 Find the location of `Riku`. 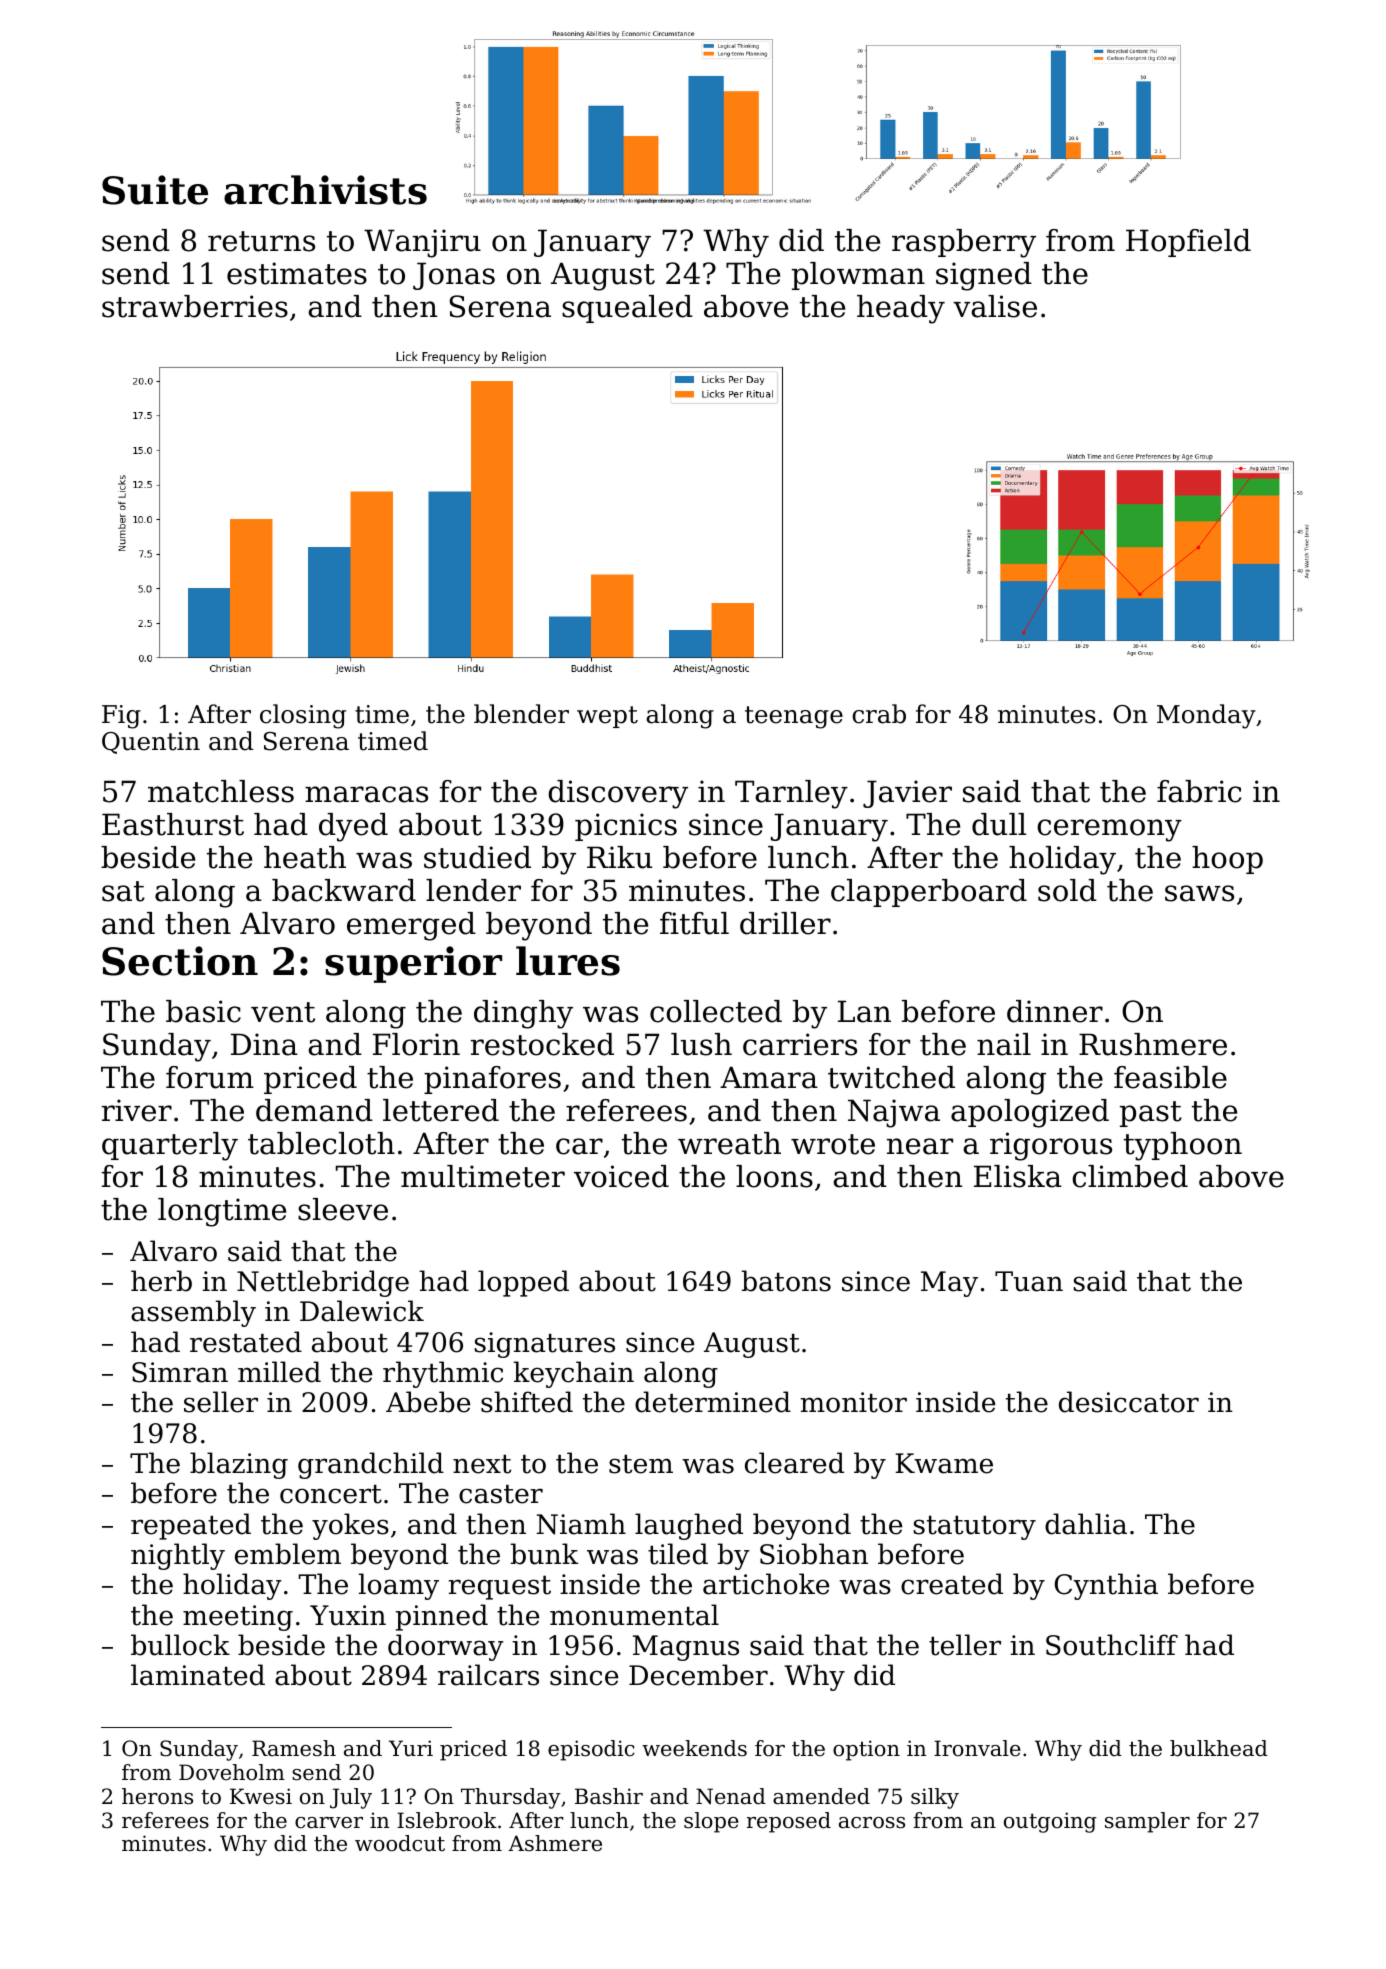

Riku is located at coordinates (619, 857).
